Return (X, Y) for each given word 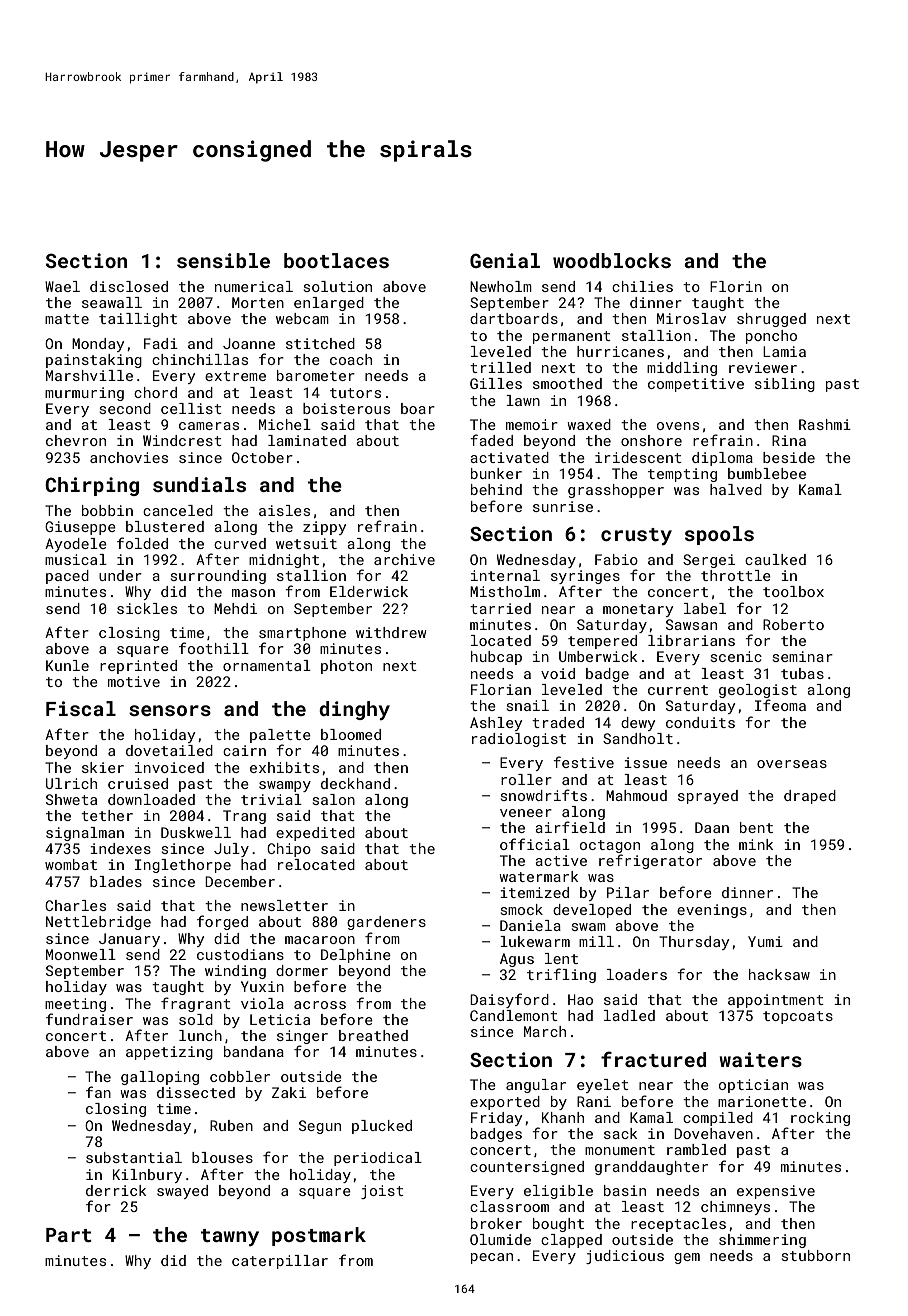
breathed (373, 1035)
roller (526, 779)
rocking (820, 1119)
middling (682, 369)
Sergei (709, 561)
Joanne (249, 343)
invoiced (169, 767)
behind (496, 489)
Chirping (92, 486)
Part (69, 1235)
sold (196, 1019)
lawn (523, 400)
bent (756, 827)
